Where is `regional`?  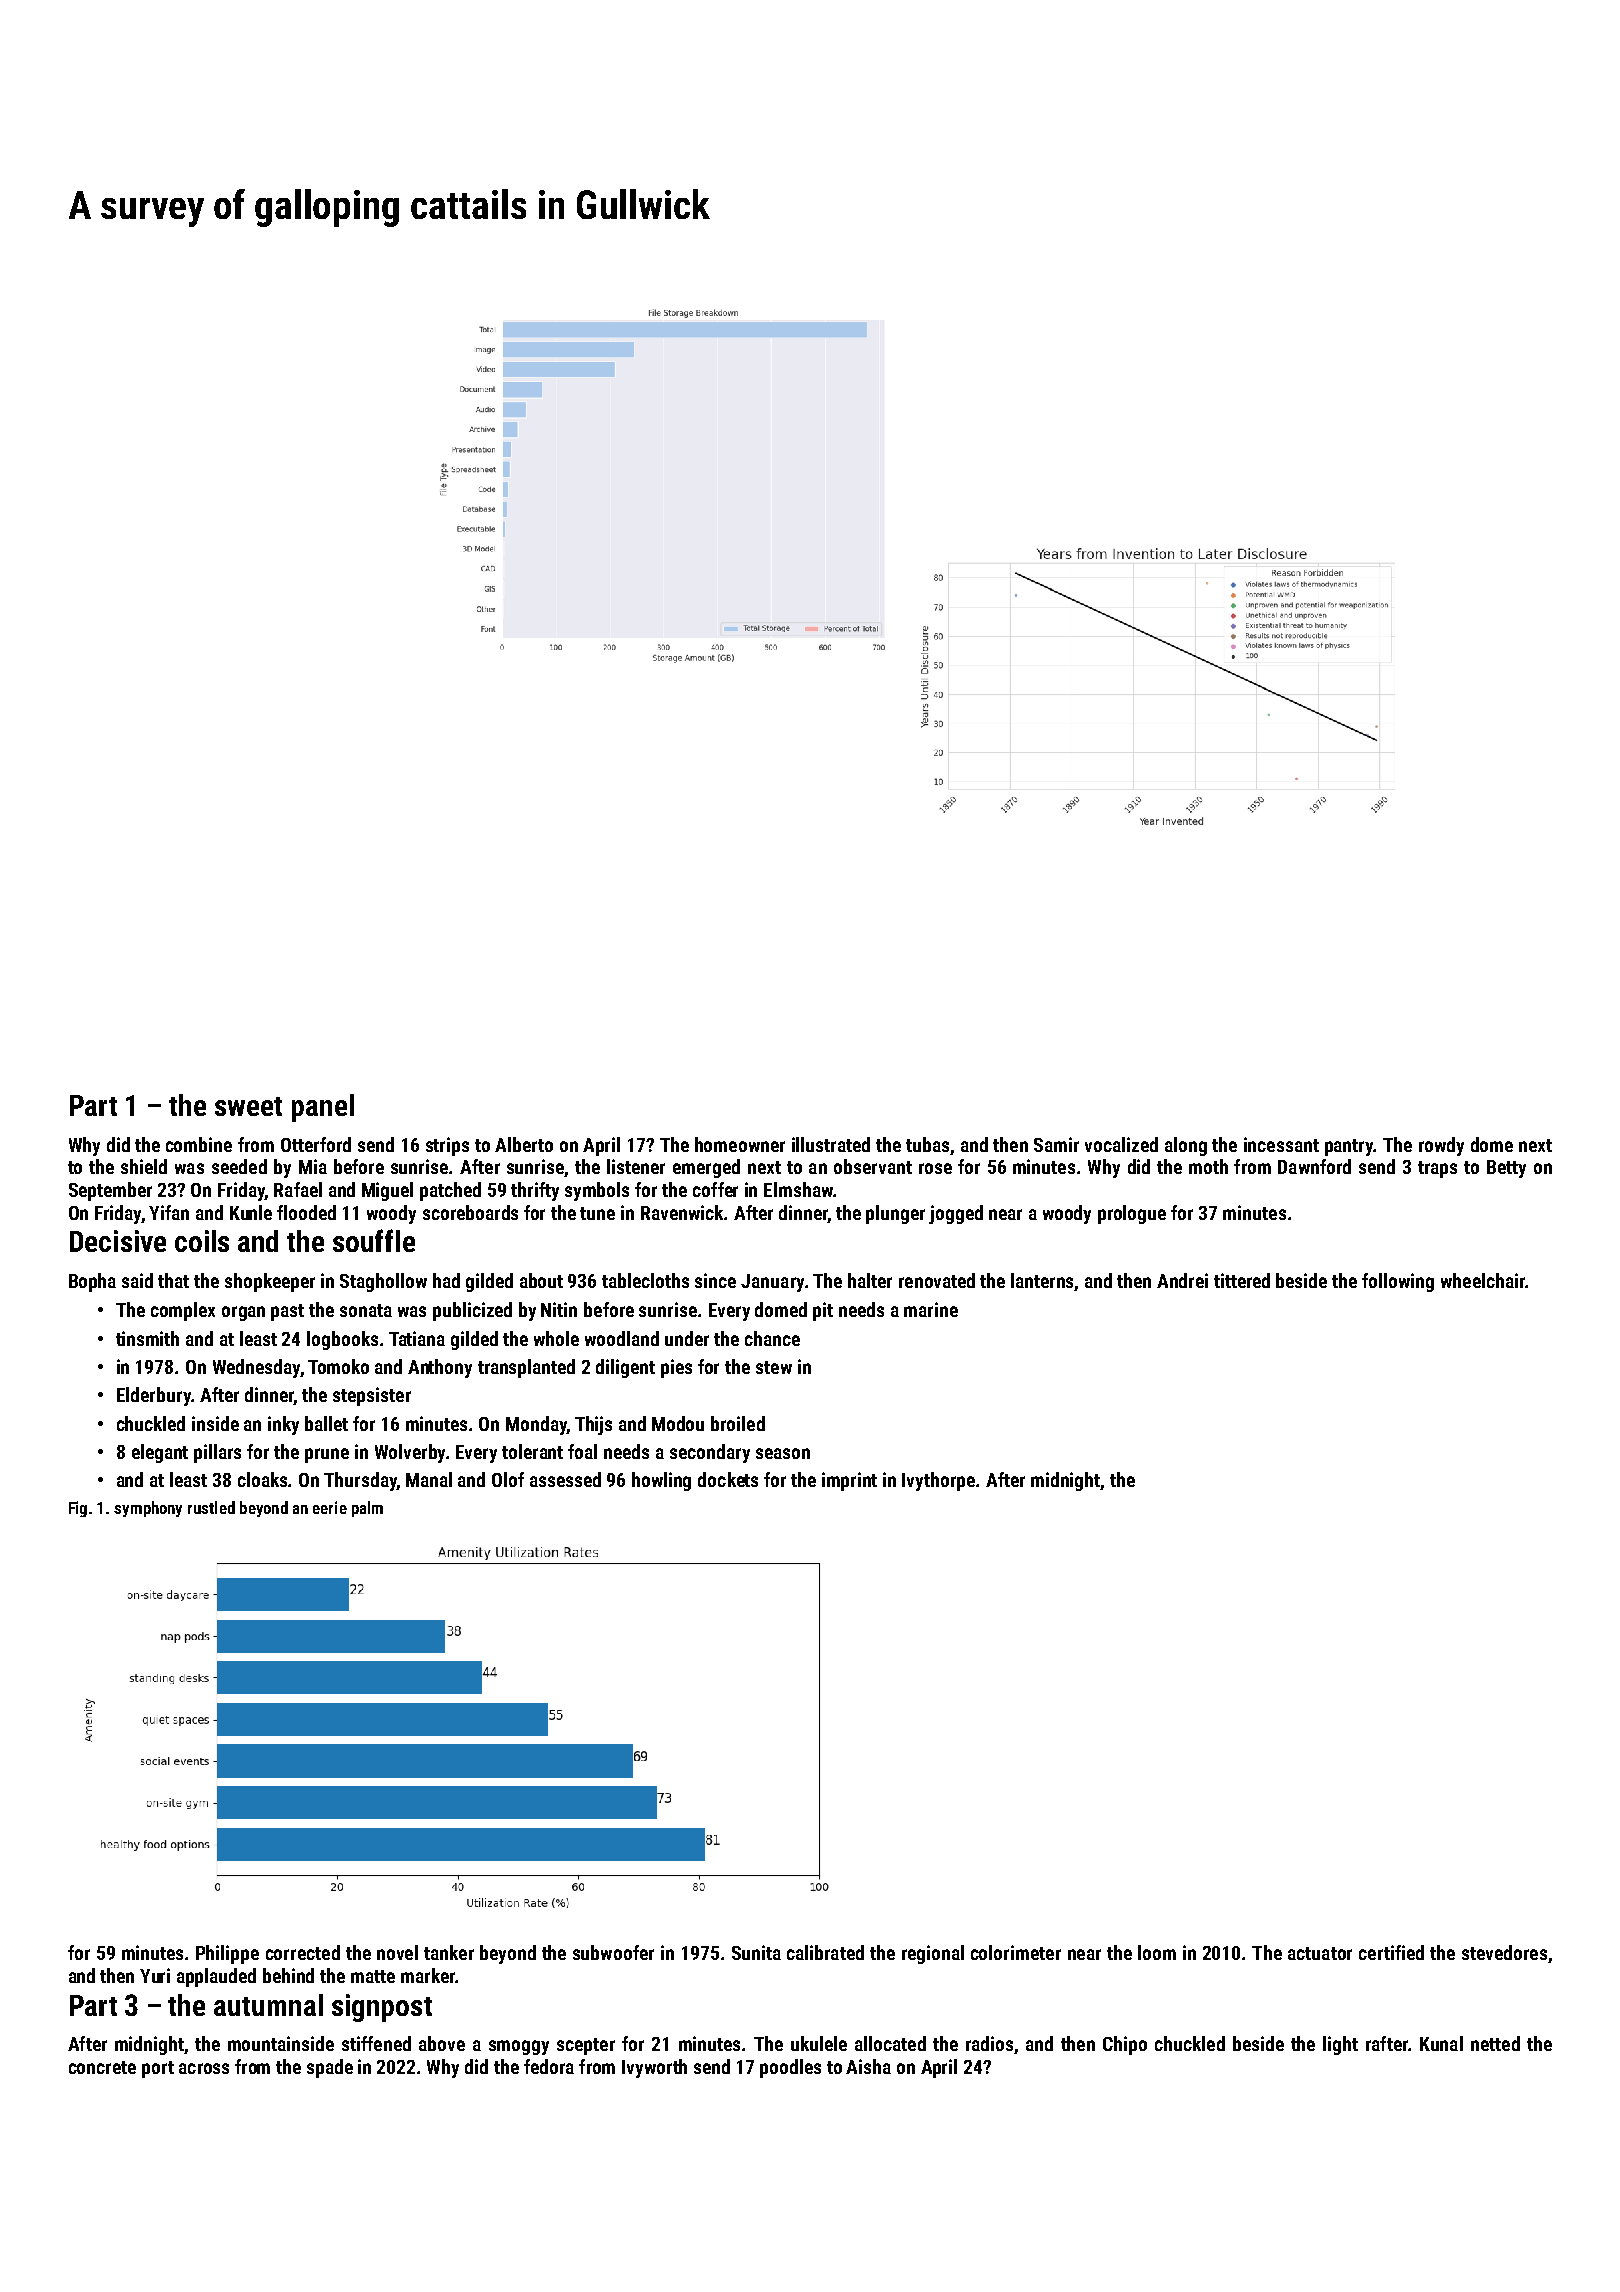
regional is located at coordinates (933, 1954).
